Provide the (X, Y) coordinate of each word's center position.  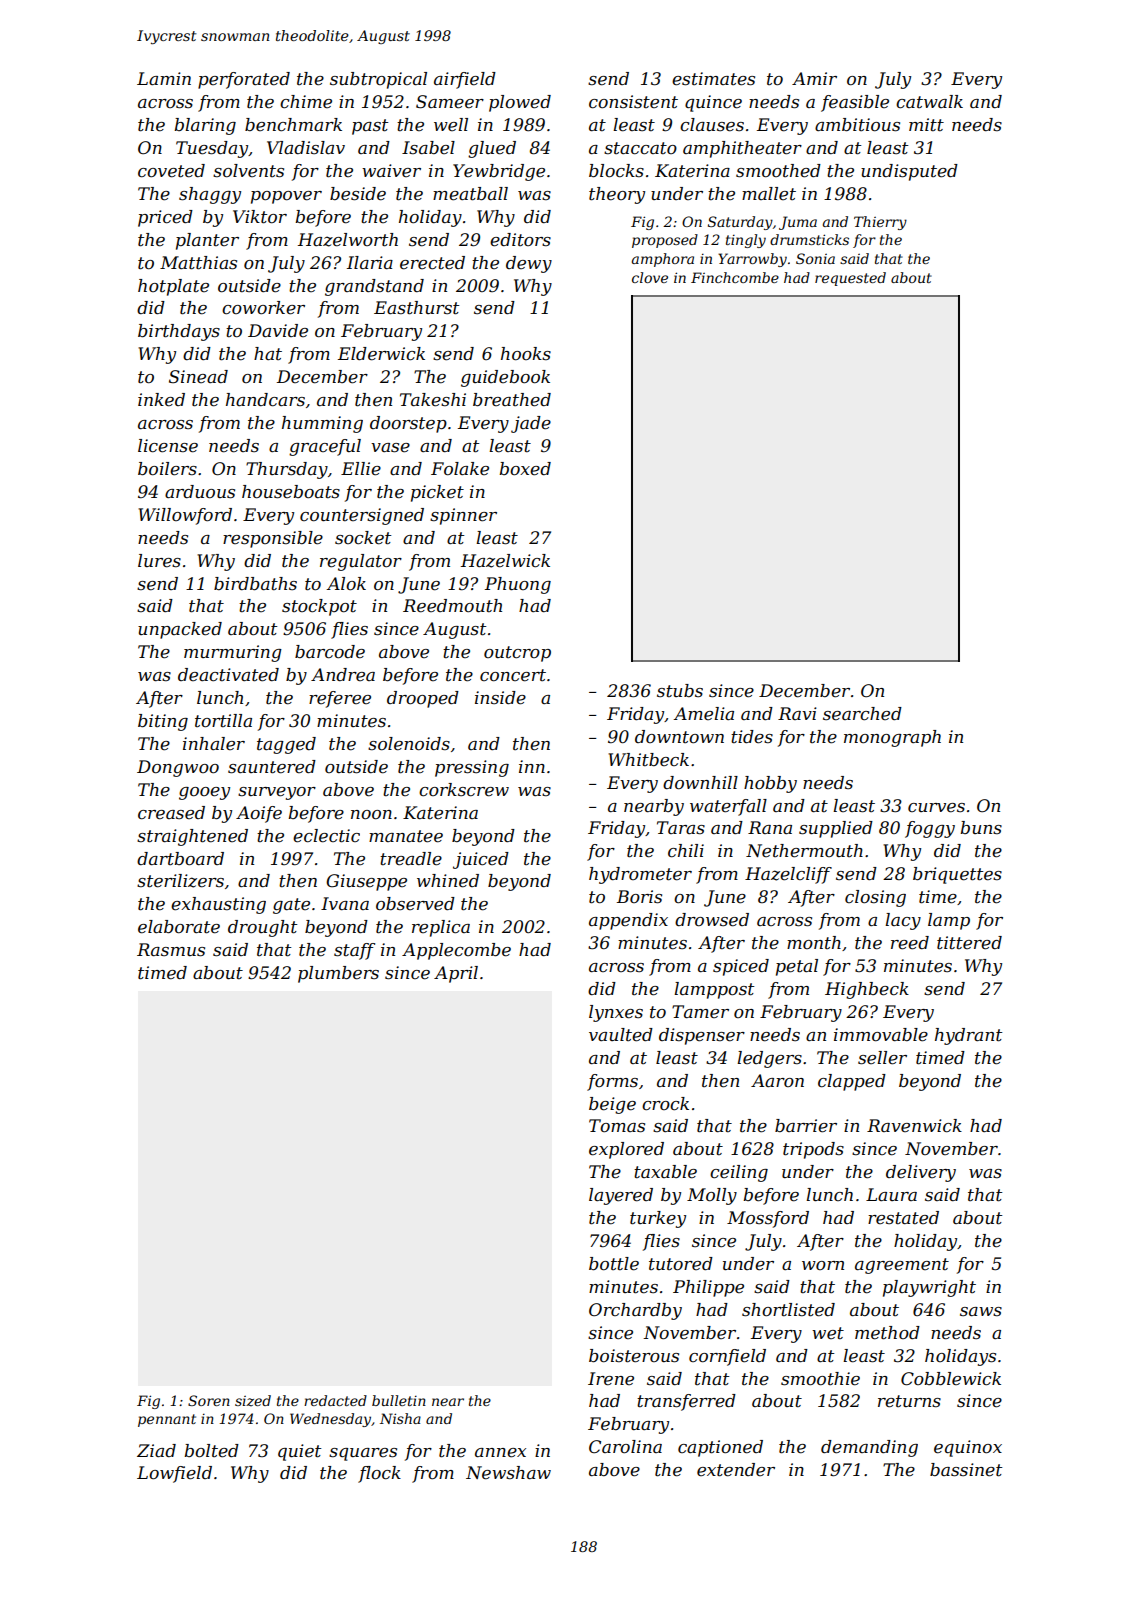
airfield (465, 80)
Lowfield (174, 1474)
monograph (892, 738)
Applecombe (456, 951)
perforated (244, 80)
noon (371, 814)
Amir (814, 78)
